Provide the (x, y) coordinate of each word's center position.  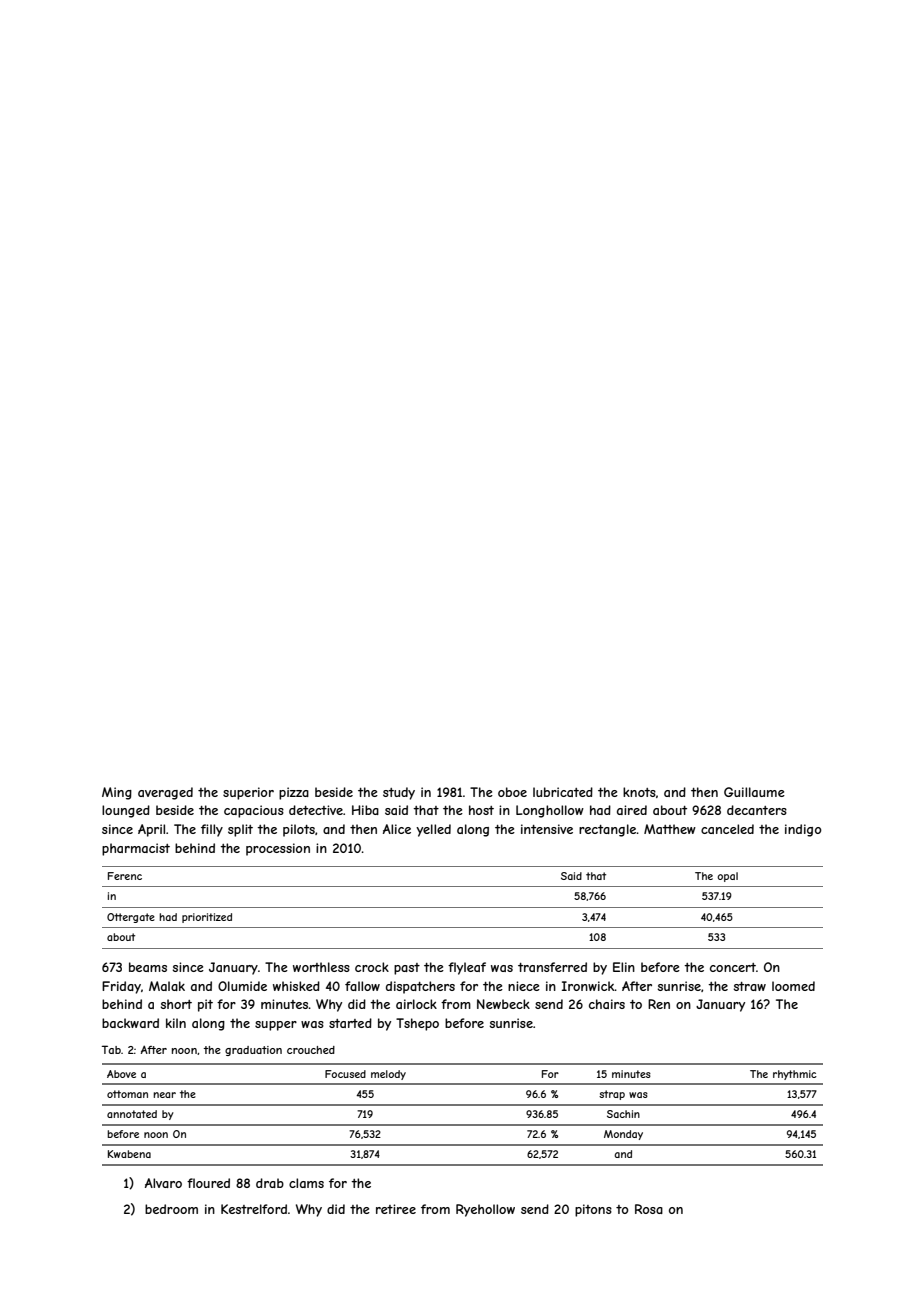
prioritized (207, 918)
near (164, 1095)
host (481, 810)
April (151, 830)
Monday (623, 1135)
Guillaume (754, 792)
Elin (624, 967)
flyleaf (467, 968)
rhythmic (795, 1075)
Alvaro (163, 1183)
